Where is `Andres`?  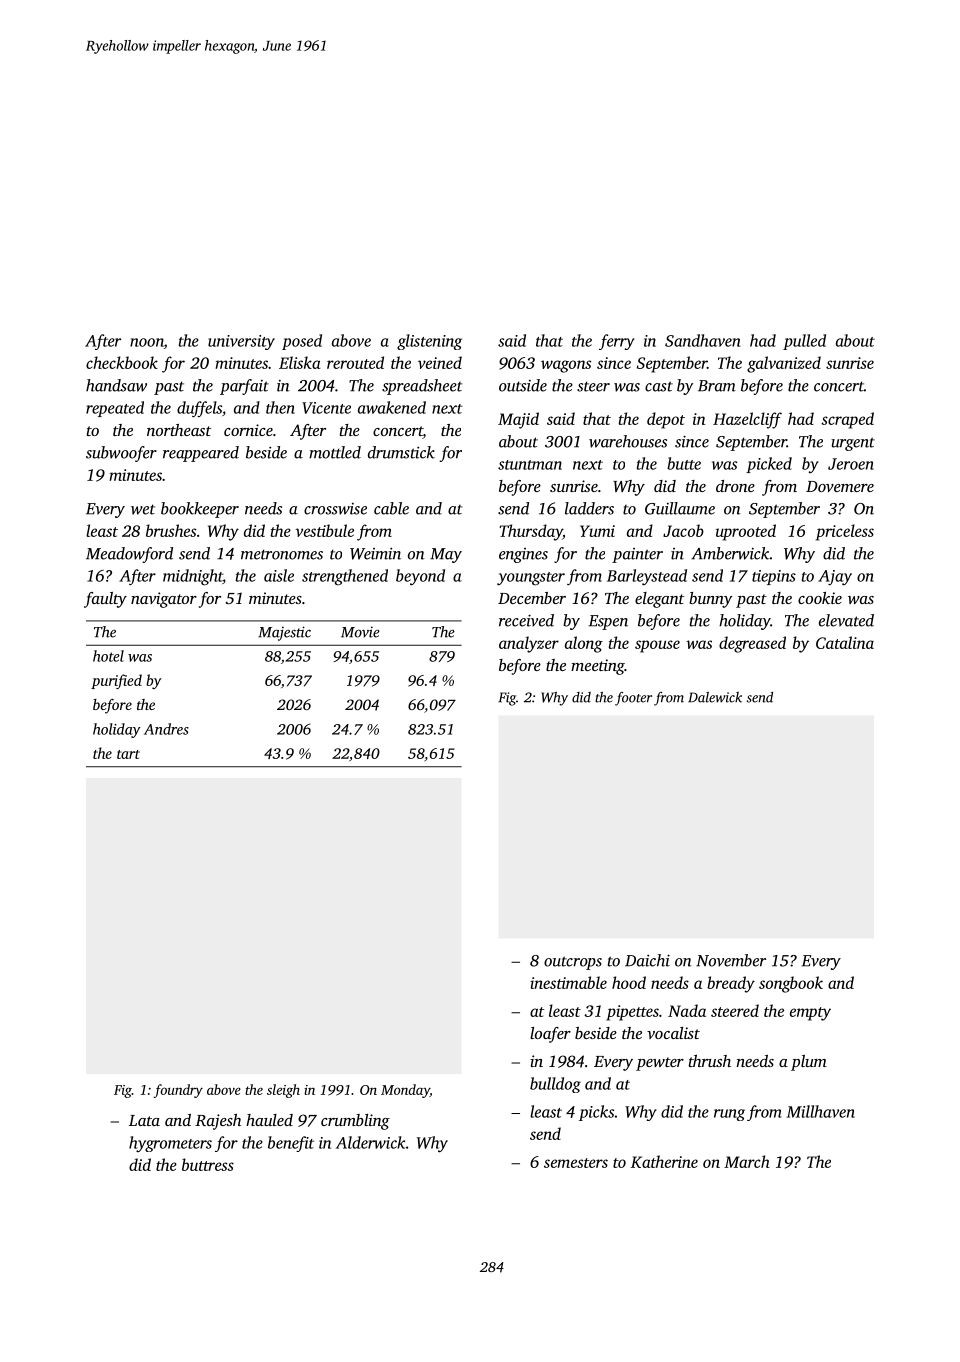 Andres is located at coordinates (166, 729).
